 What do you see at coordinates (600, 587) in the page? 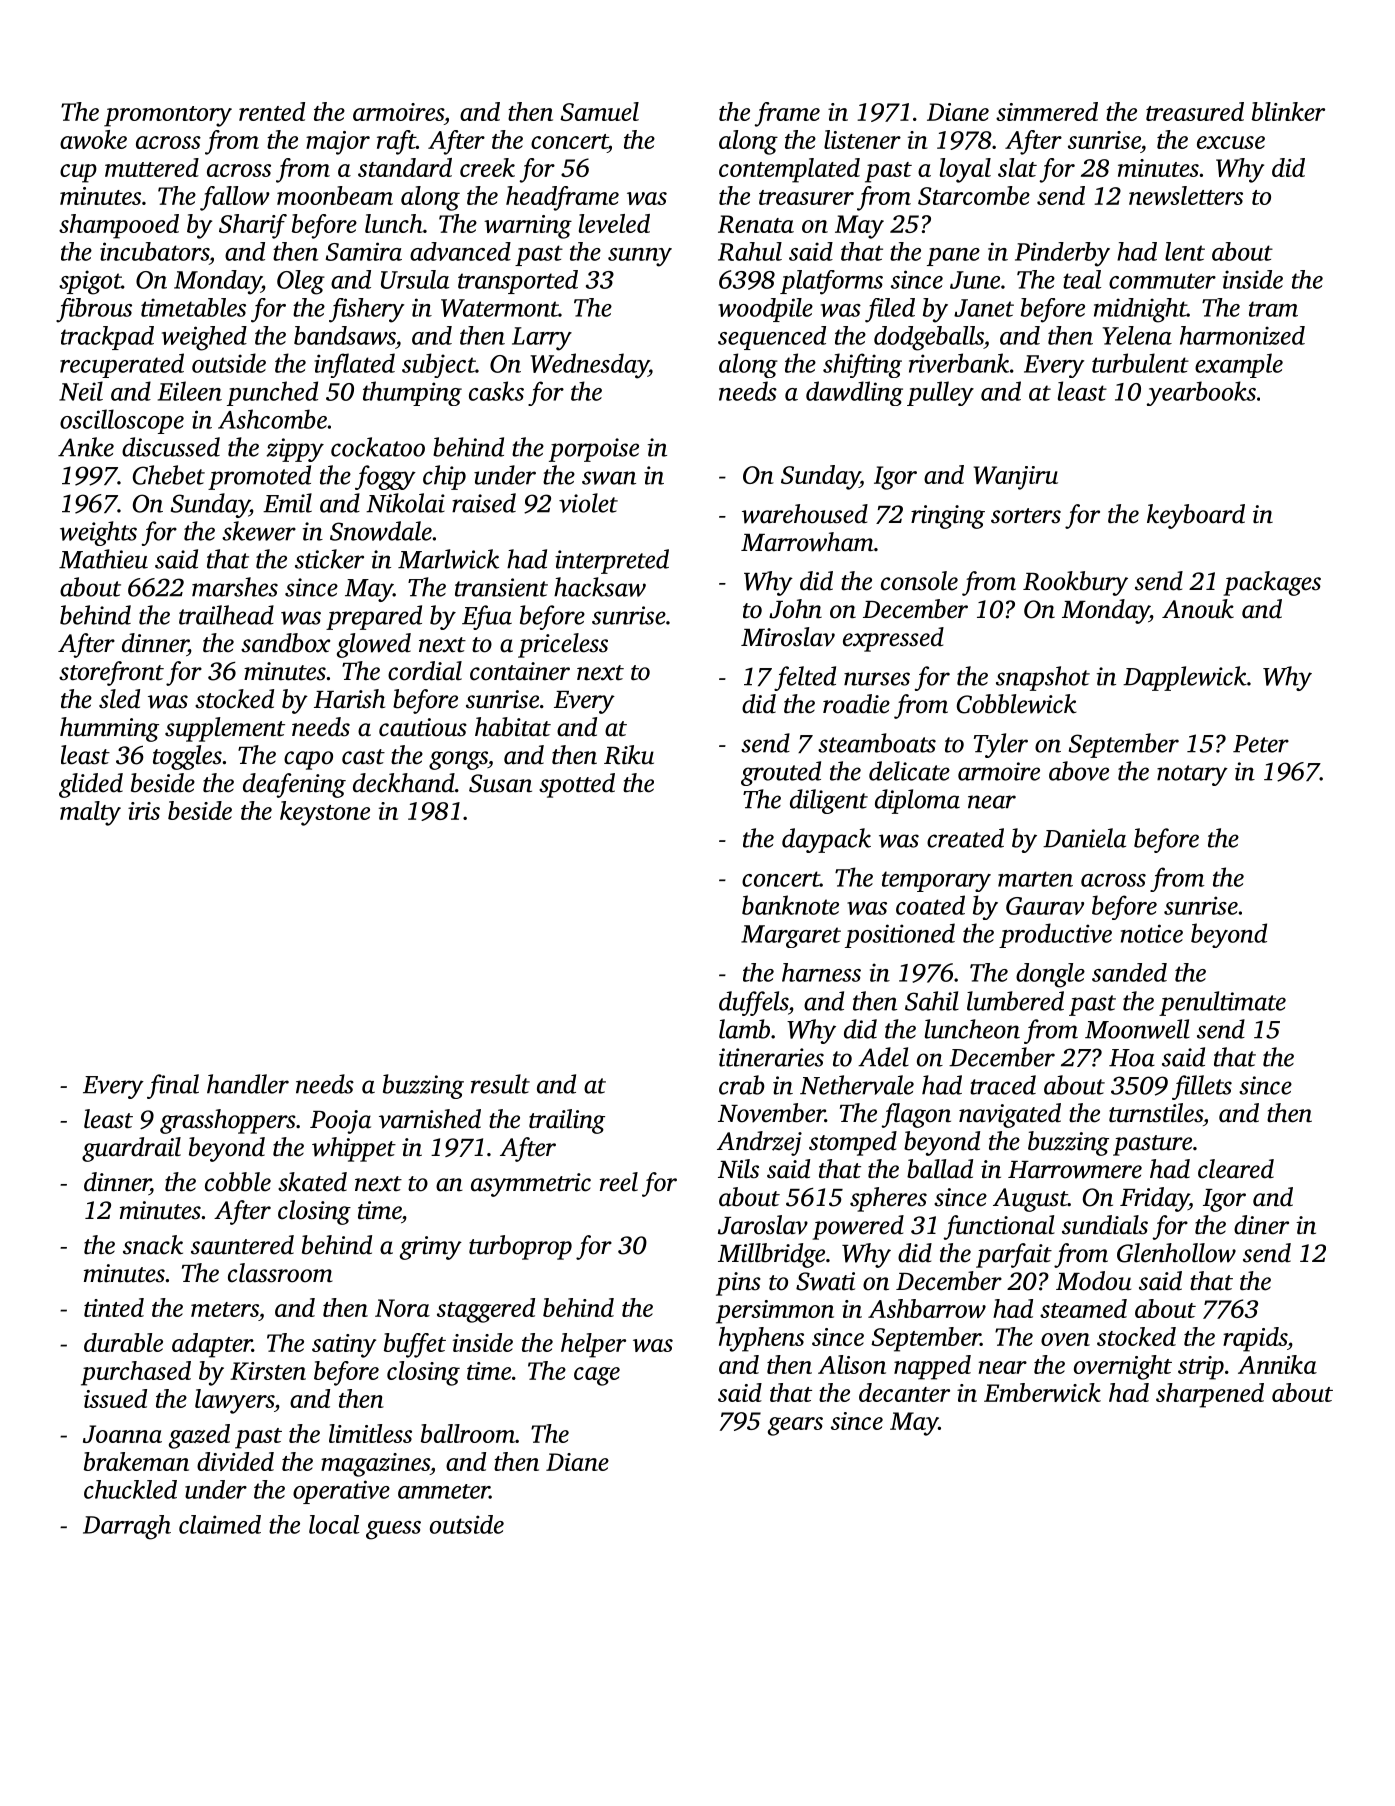
I see `hacksaw` at bounding box center [600, 587].
